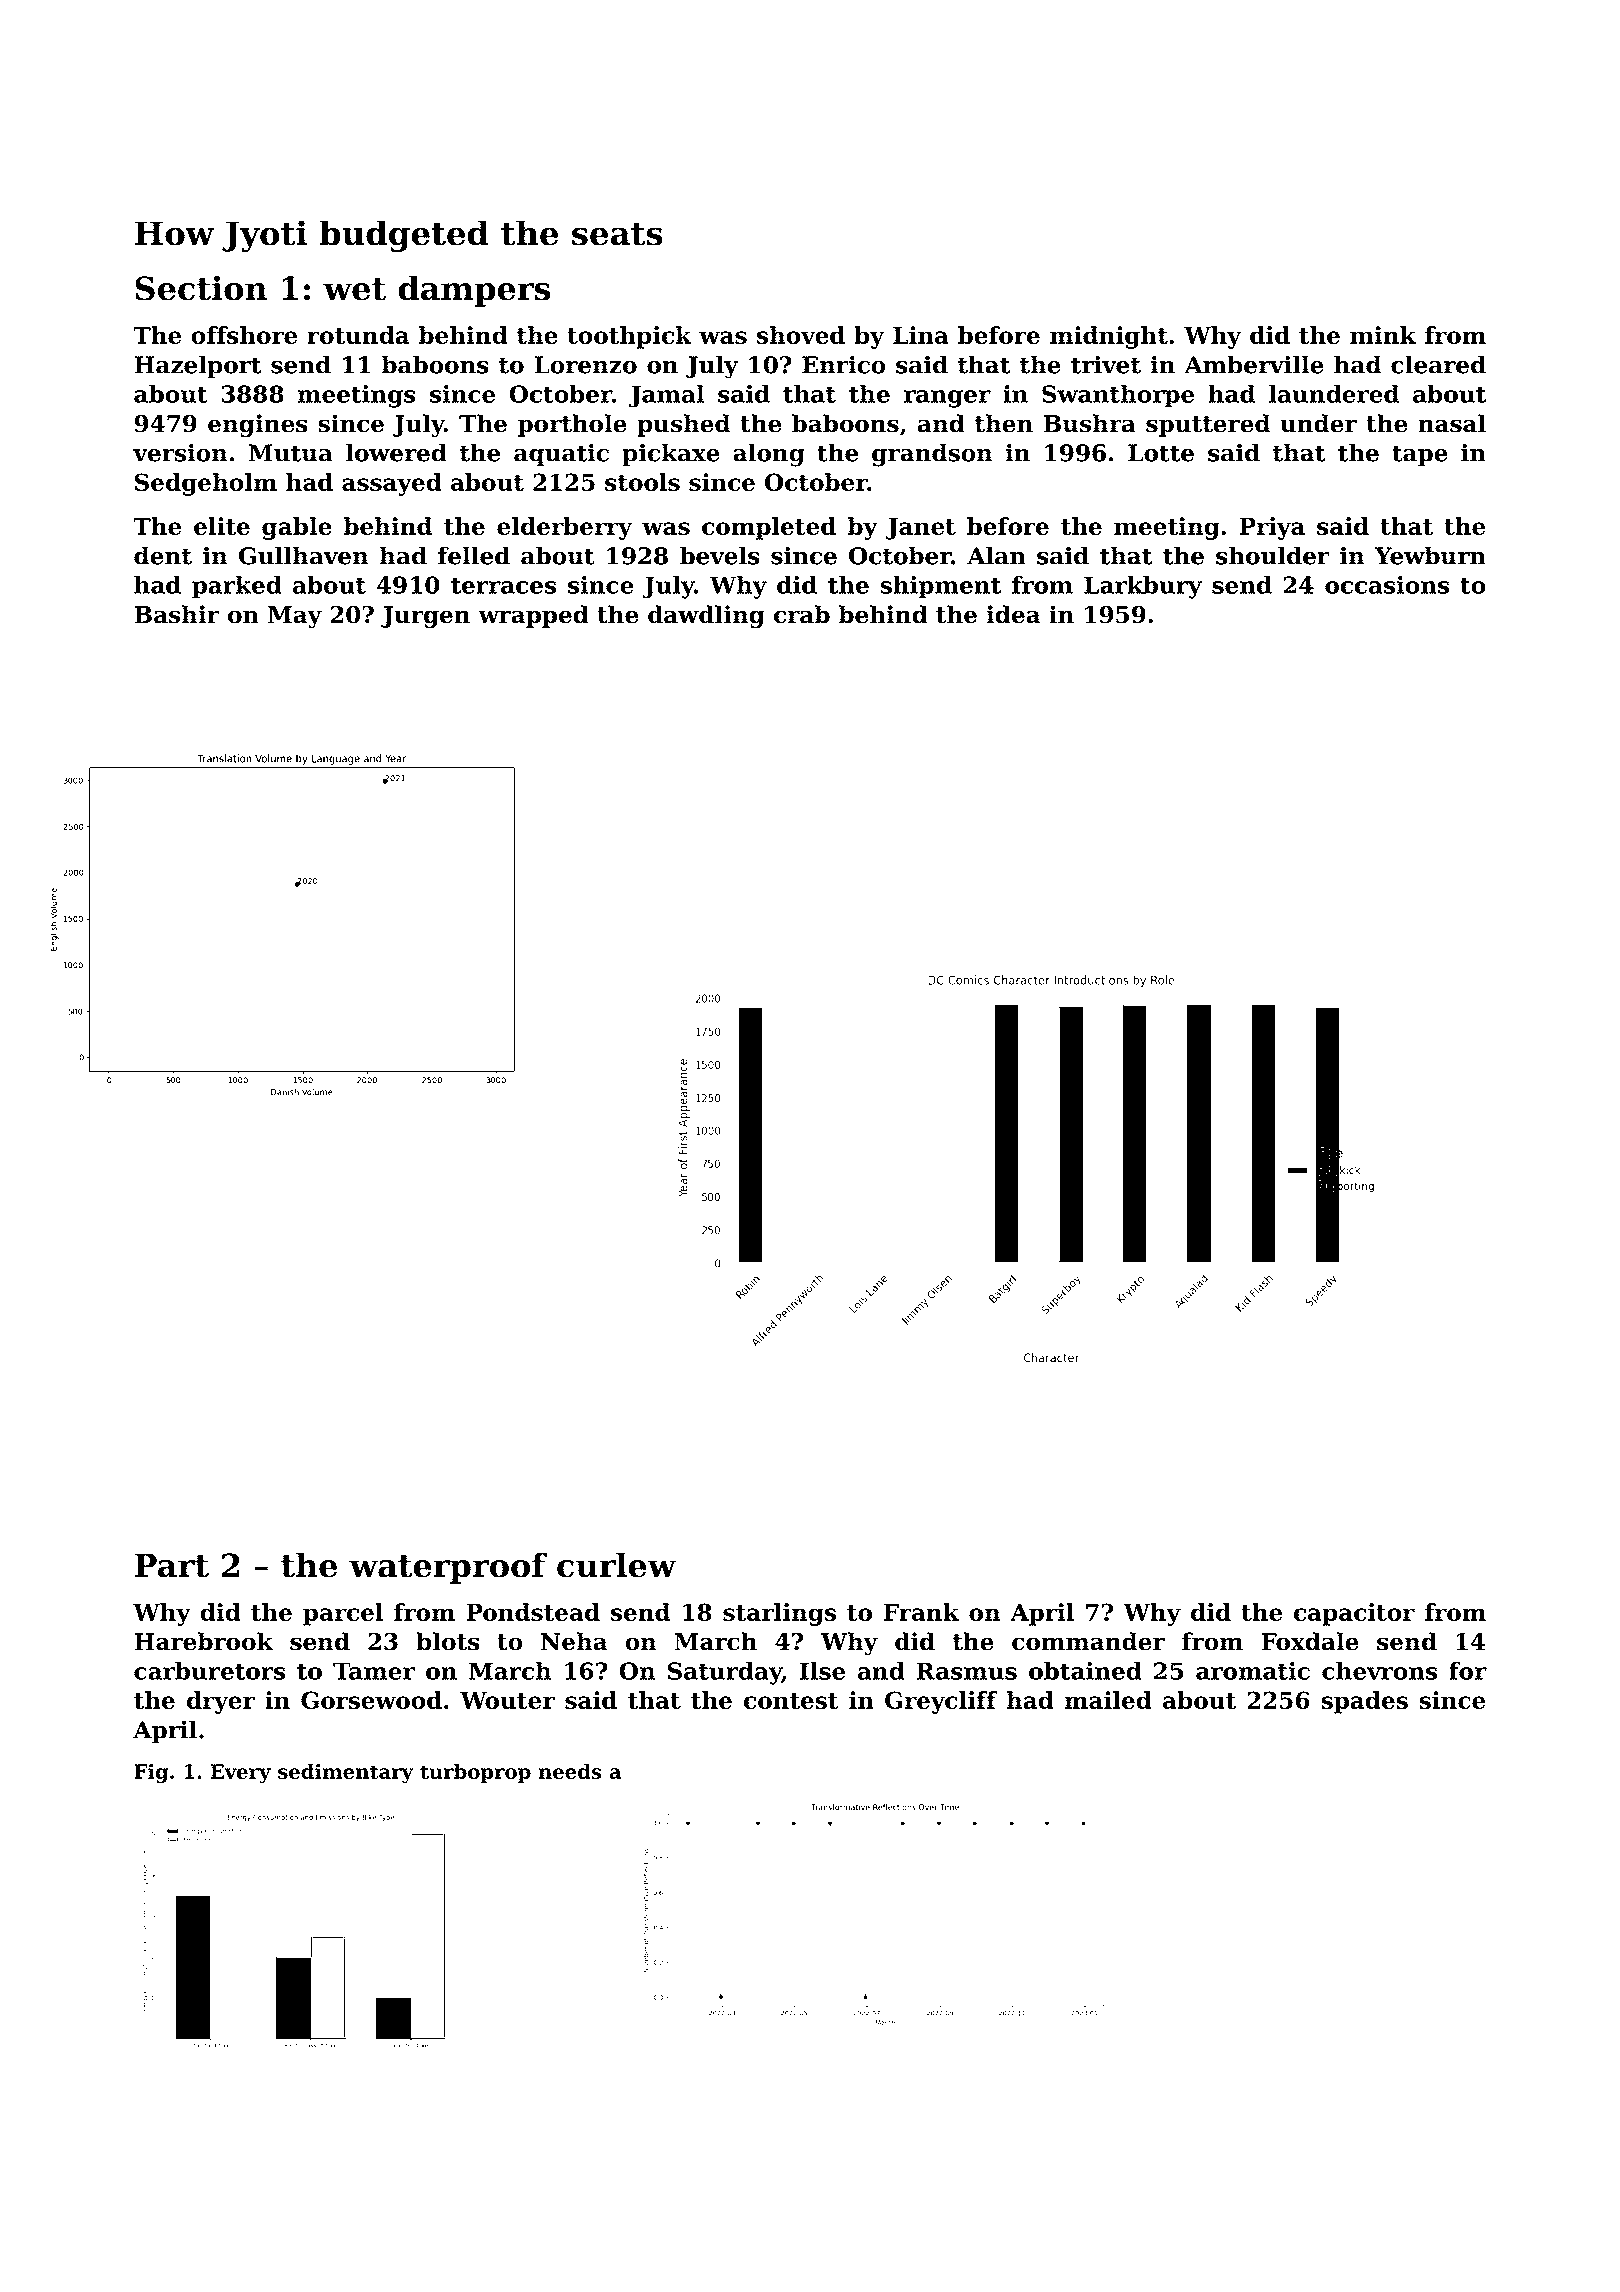 The width and height of the document is (1620, 2292). Describe the element at coordinates (706, 616) in the document. I see `dawdling` at that location.
